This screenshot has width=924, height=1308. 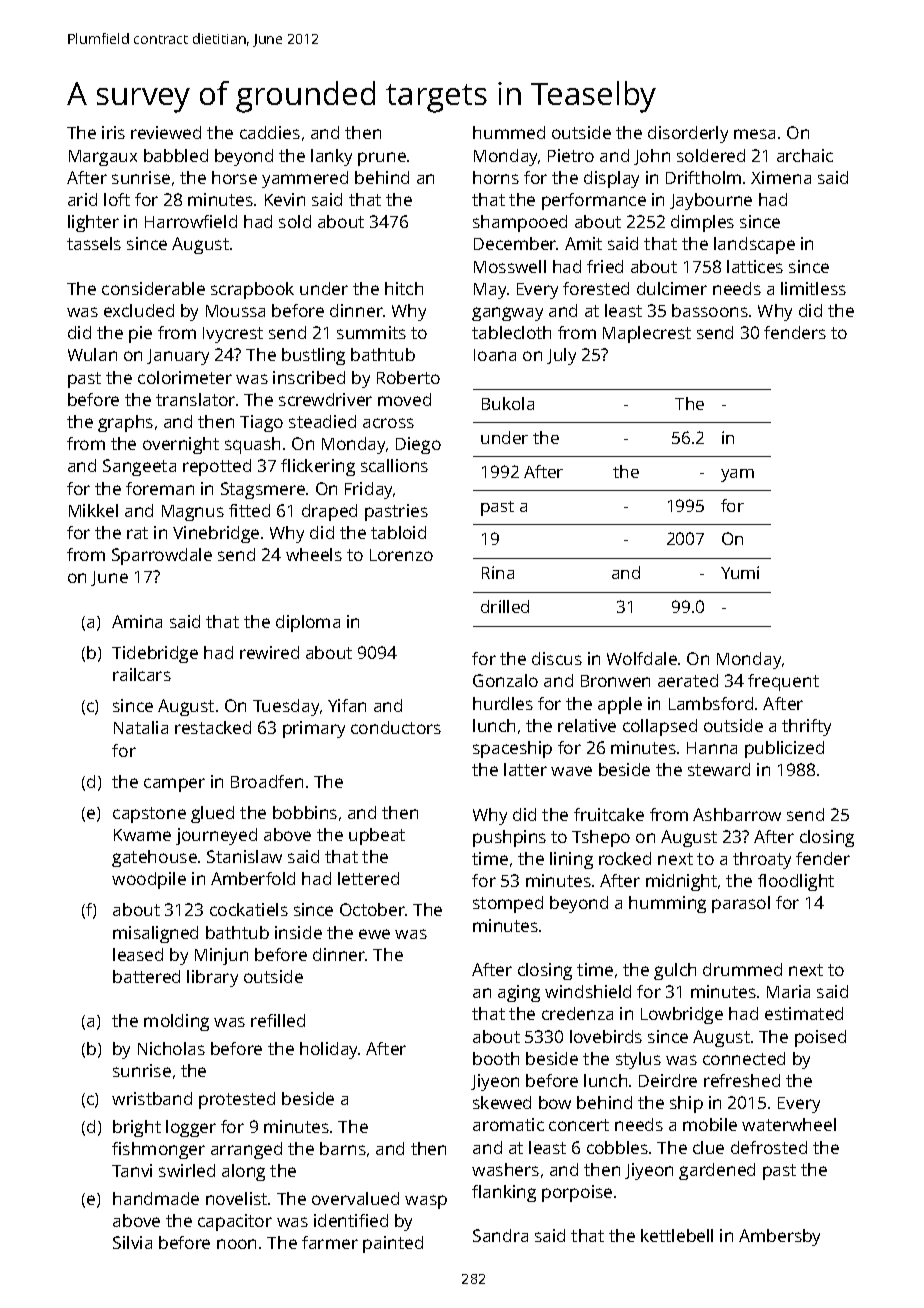 What do you see at coordinates (236, 1244) in the screenshot?
I see `noon` at bounding box center [236, 1244].
